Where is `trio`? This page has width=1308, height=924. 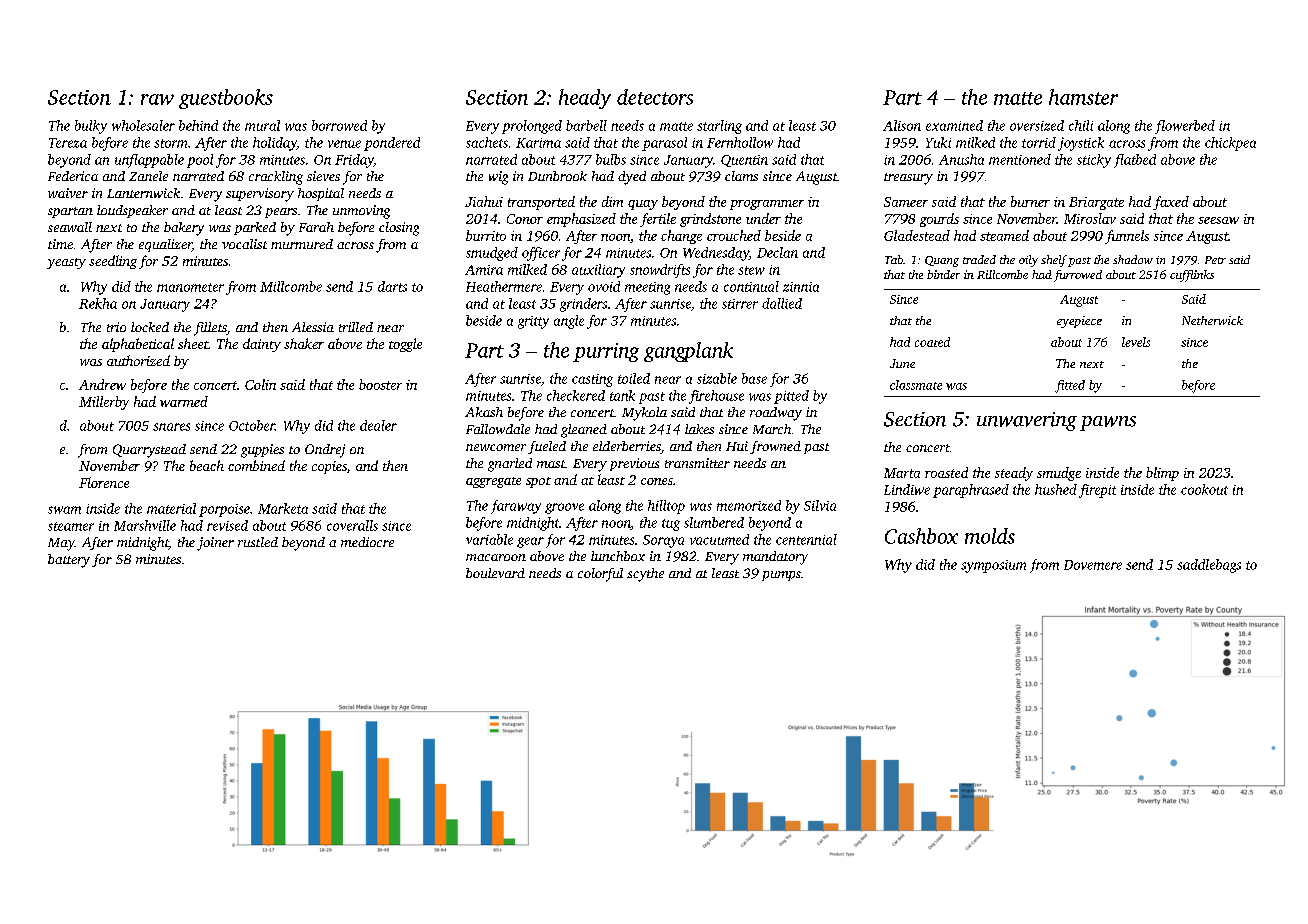 trio is located at coordinates (116, 327).
